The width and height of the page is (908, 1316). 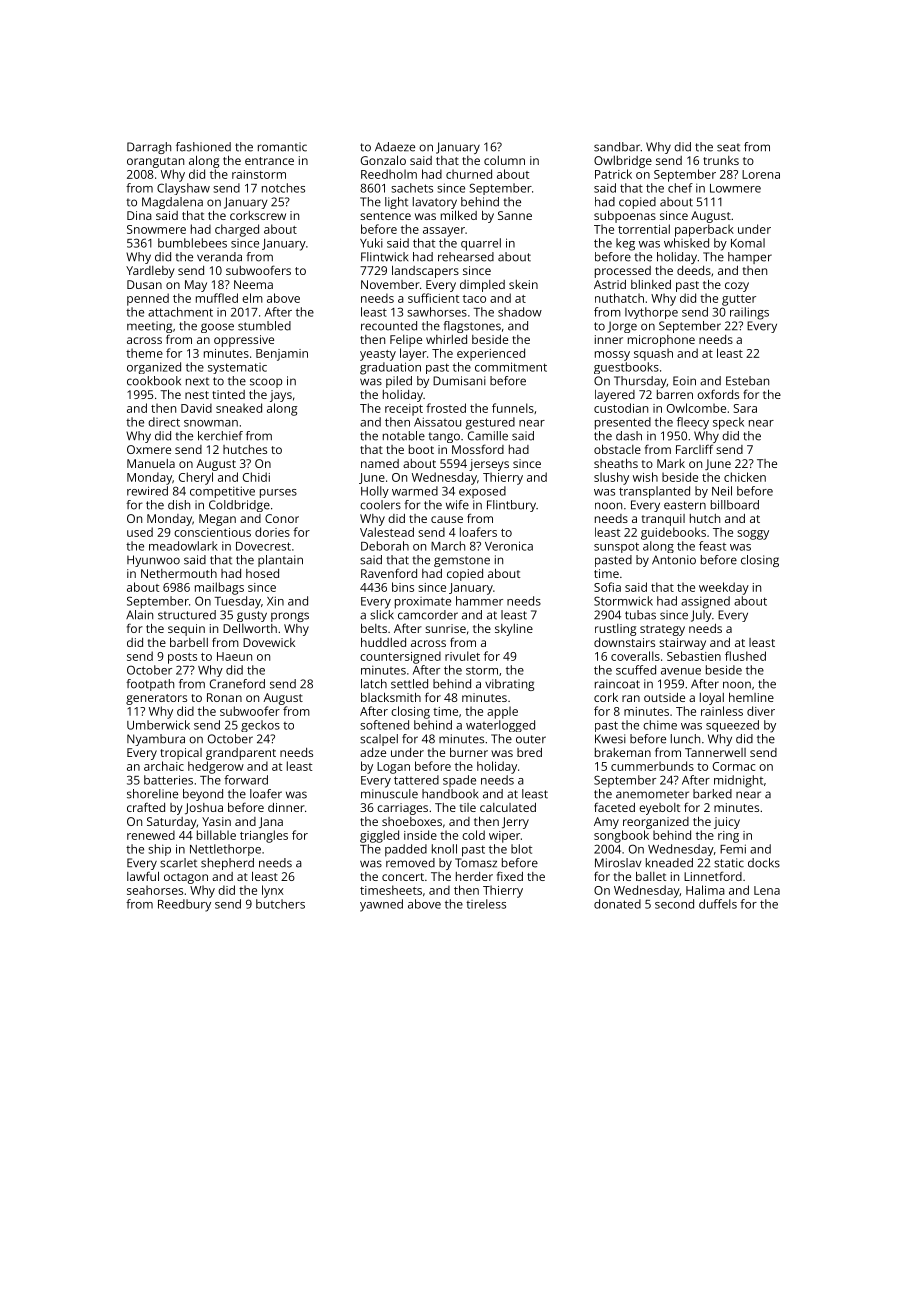 I want to click on dimpled, so click(x=482, y=286).
